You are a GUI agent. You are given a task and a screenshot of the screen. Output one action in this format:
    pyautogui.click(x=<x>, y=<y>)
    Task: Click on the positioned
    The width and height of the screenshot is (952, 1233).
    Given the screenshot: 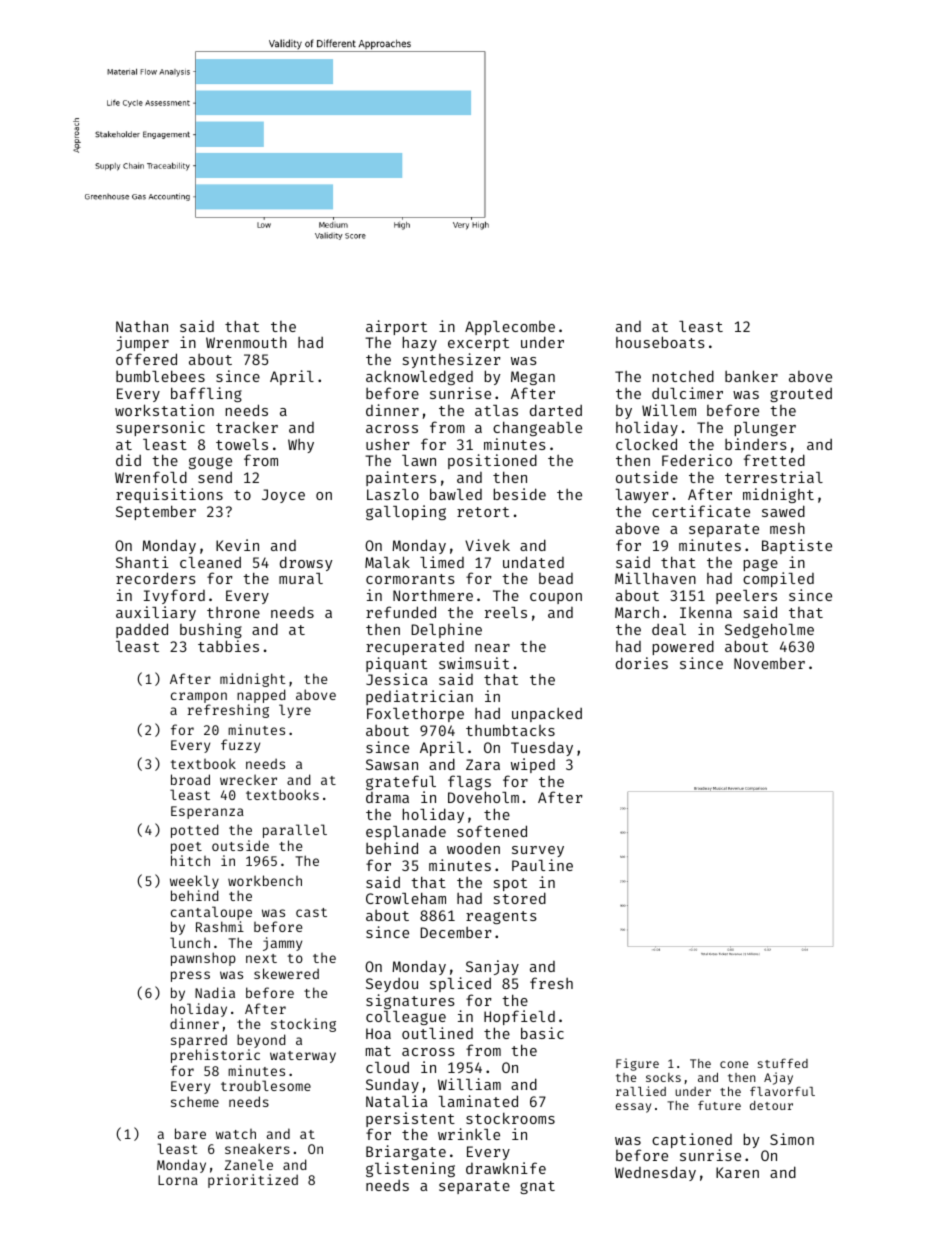 What is the action you would take?
    pyautogui.click(x=492, y=461)
